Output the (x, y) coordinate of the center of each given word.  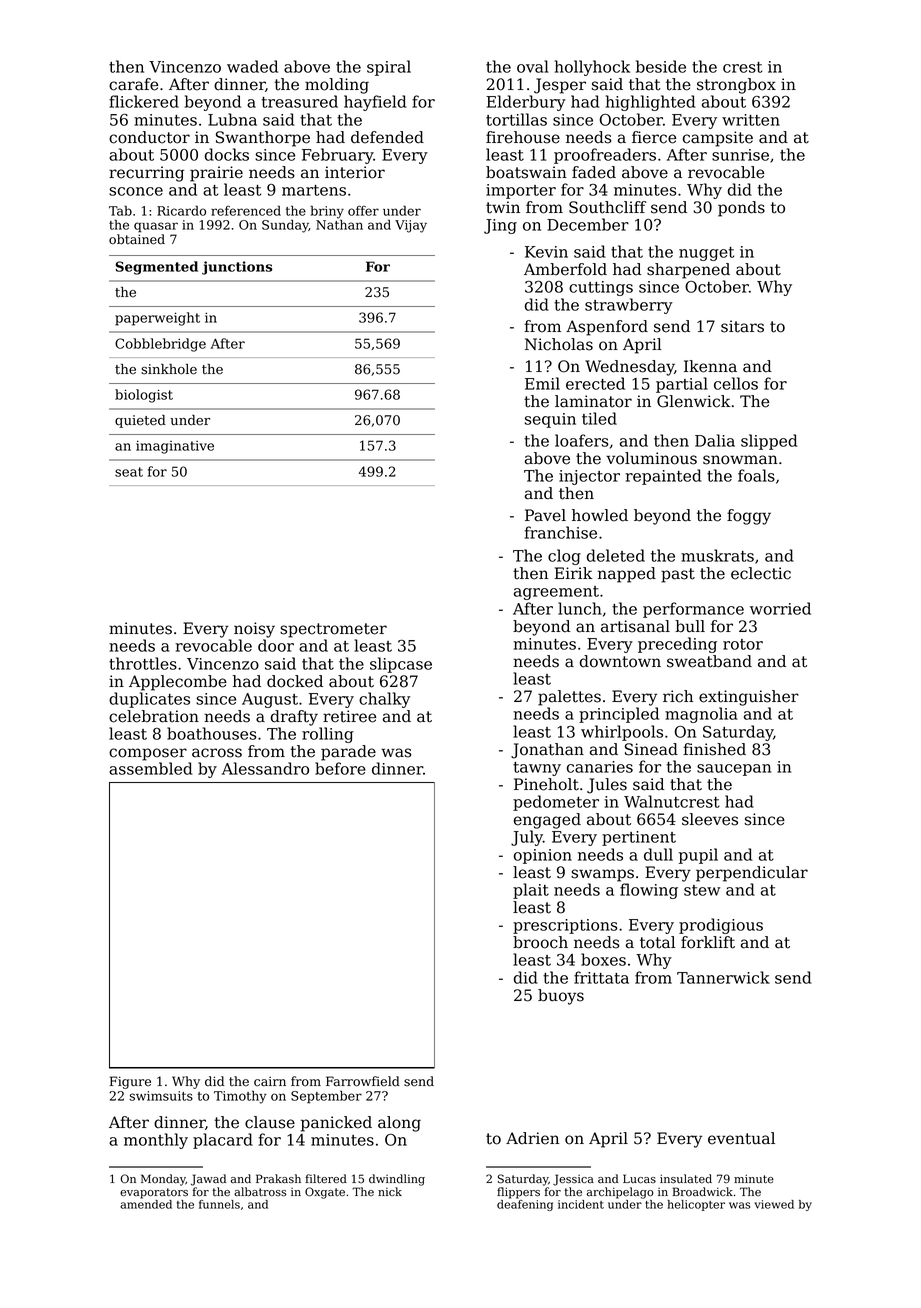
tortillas (516, 119)
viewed (774, 1204)
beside (661, 66)
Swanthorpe (263, 139)
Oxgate (325, 1193)
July (527, 838)
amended (146, 1204)
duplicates (149, 700)
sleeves (710, 819)
